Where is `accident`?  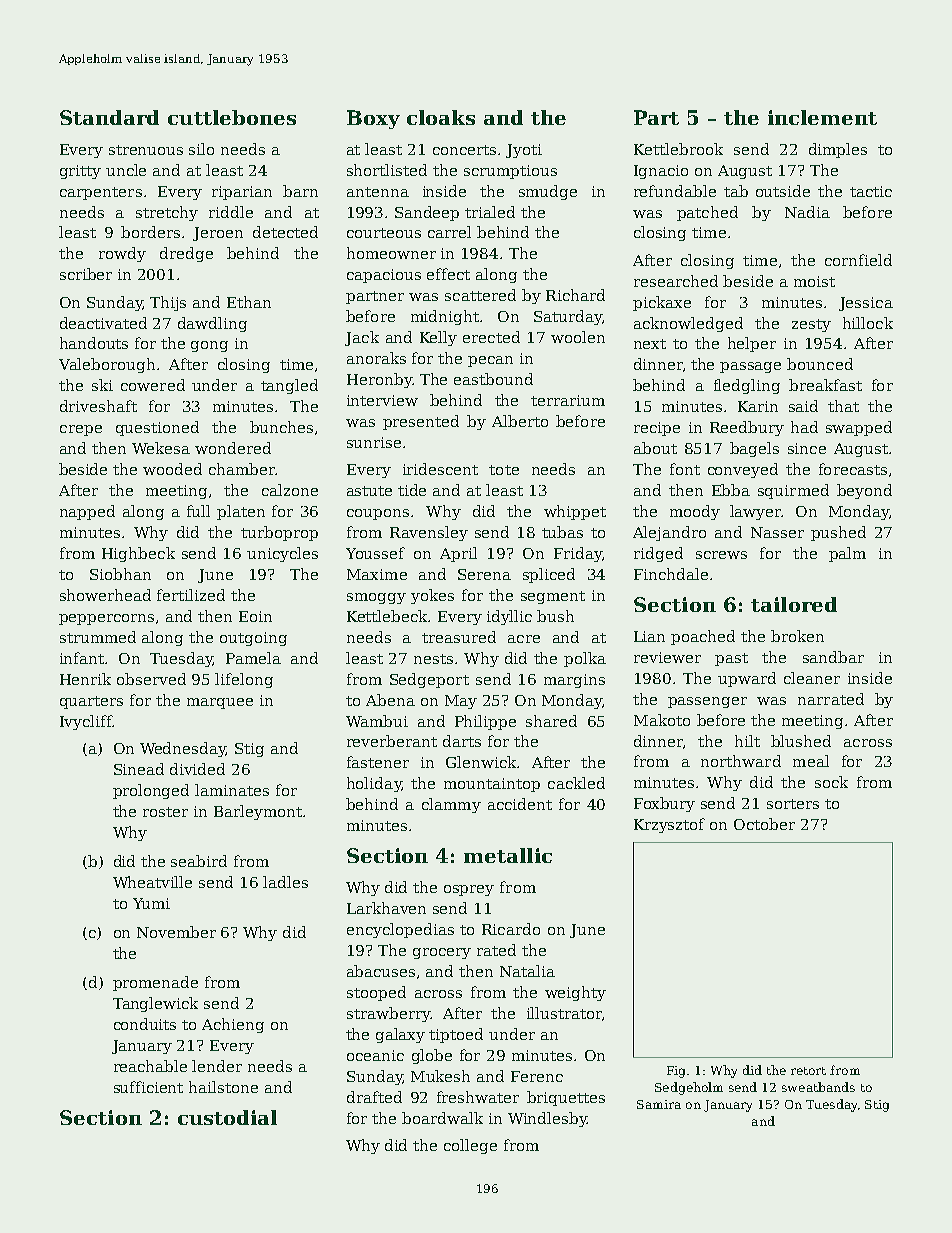 accident is located at coordinates (520, 804).
